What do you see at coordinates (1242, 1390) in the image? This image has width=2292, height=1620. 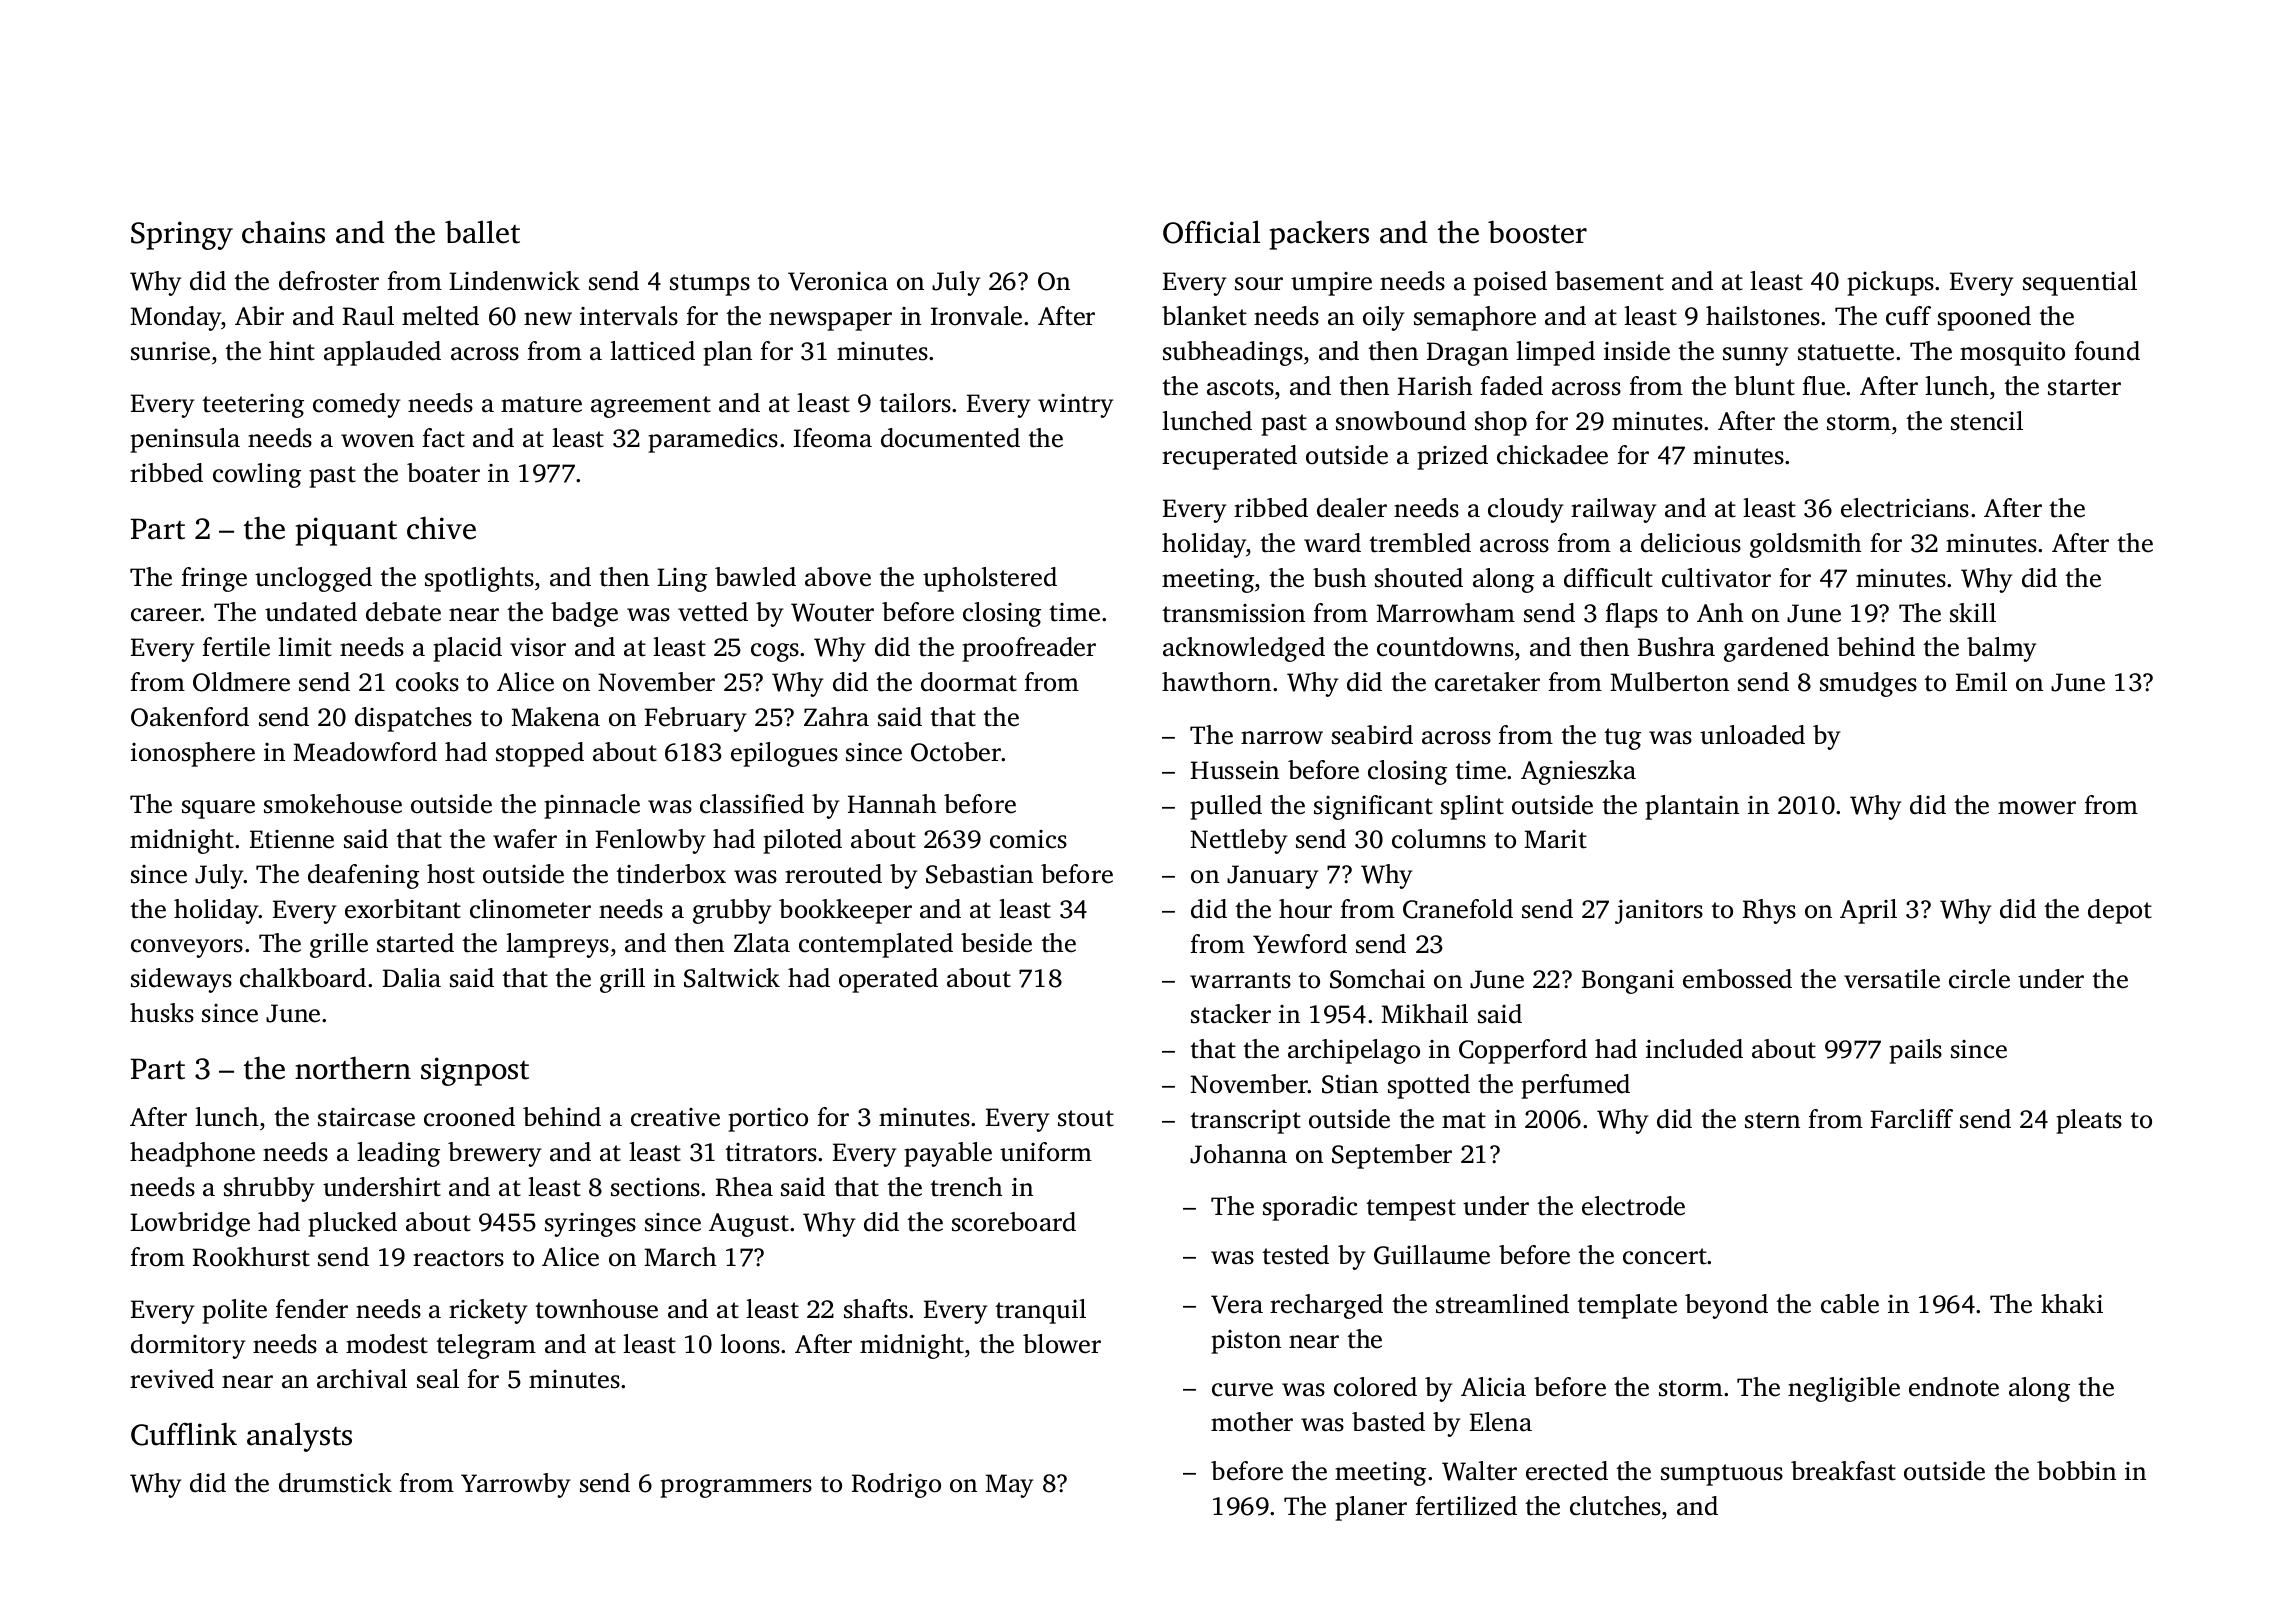 I see `curve` at bounding box center [1242, 1390].
